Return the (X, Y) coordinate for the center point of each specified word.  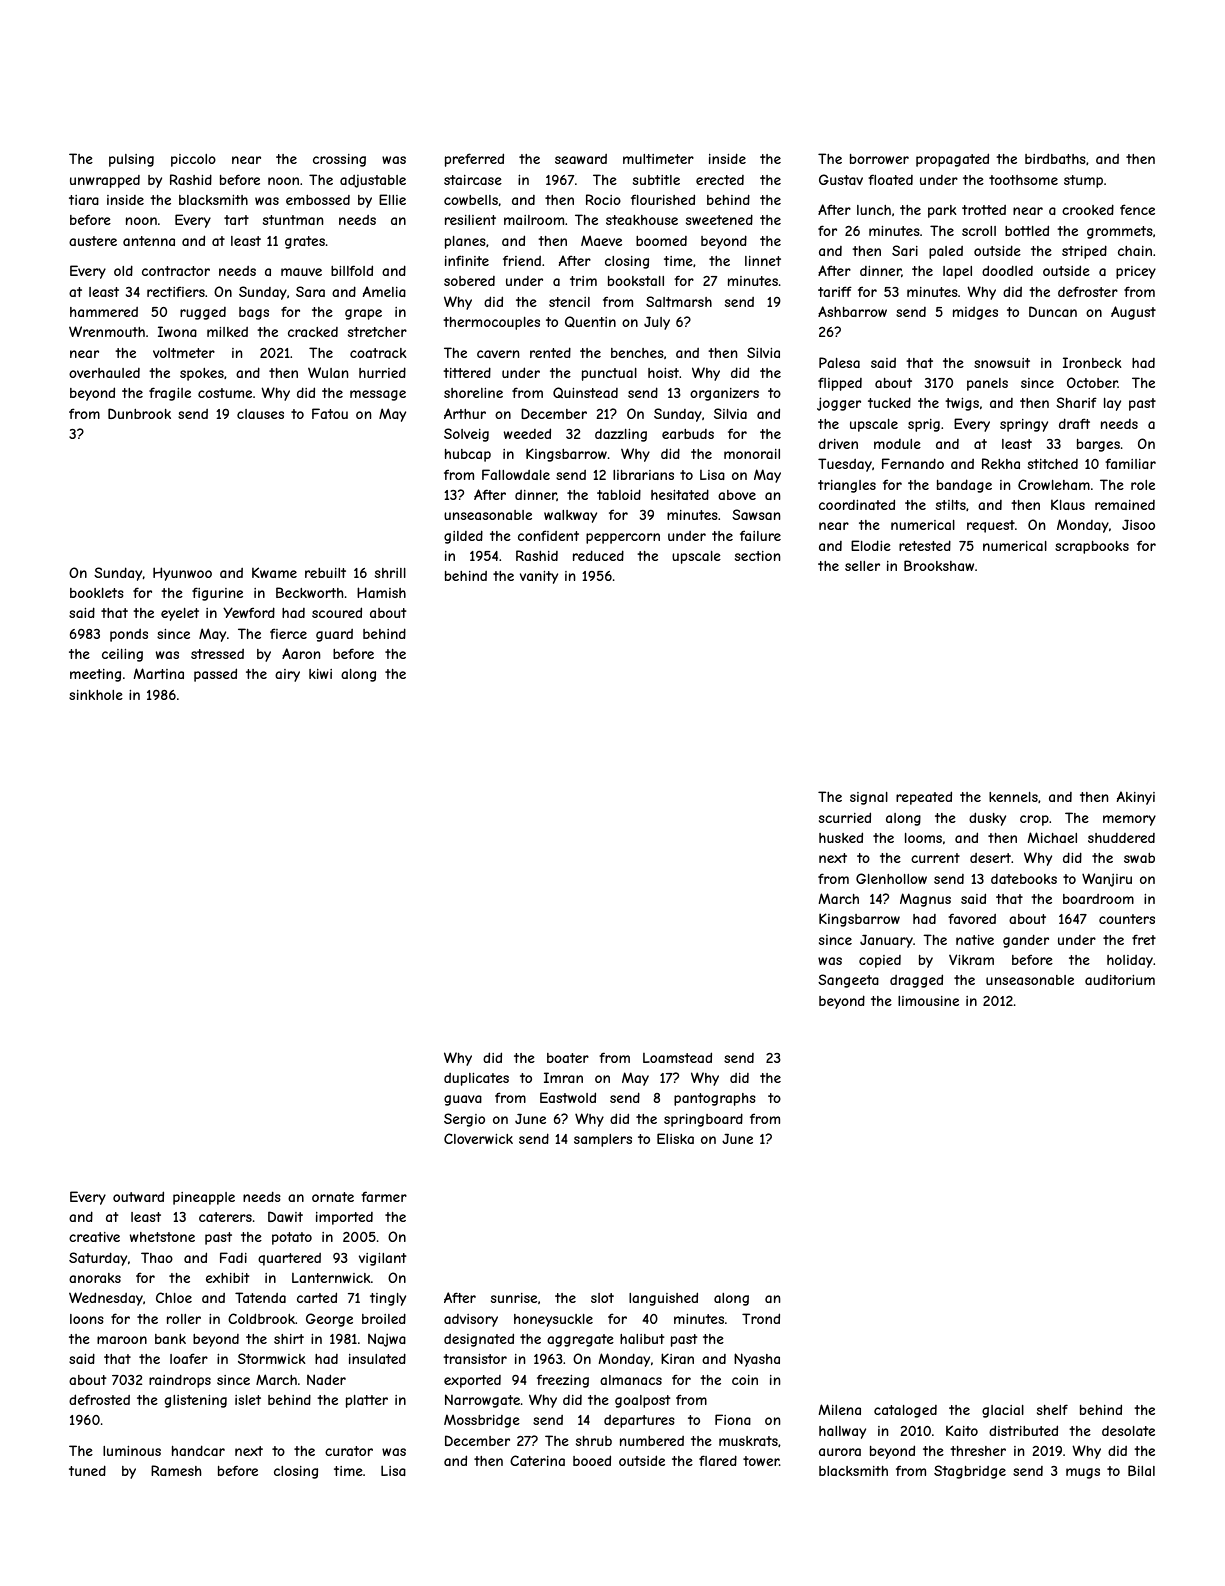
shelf (1052, 1409)
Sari (905, 250)
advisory (471, 1320)
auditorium (1120, 980)
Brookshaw (939, 565)
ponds (129, 635)
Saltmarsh (679, 301)
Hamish (381, 592)
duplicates (476, 1079)
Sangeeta (848, 981)
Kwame (274, 572)
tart (236, 220)
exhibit (228, 1278)
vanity (539, 577)
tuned (87, 1470)
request (991, 526)
